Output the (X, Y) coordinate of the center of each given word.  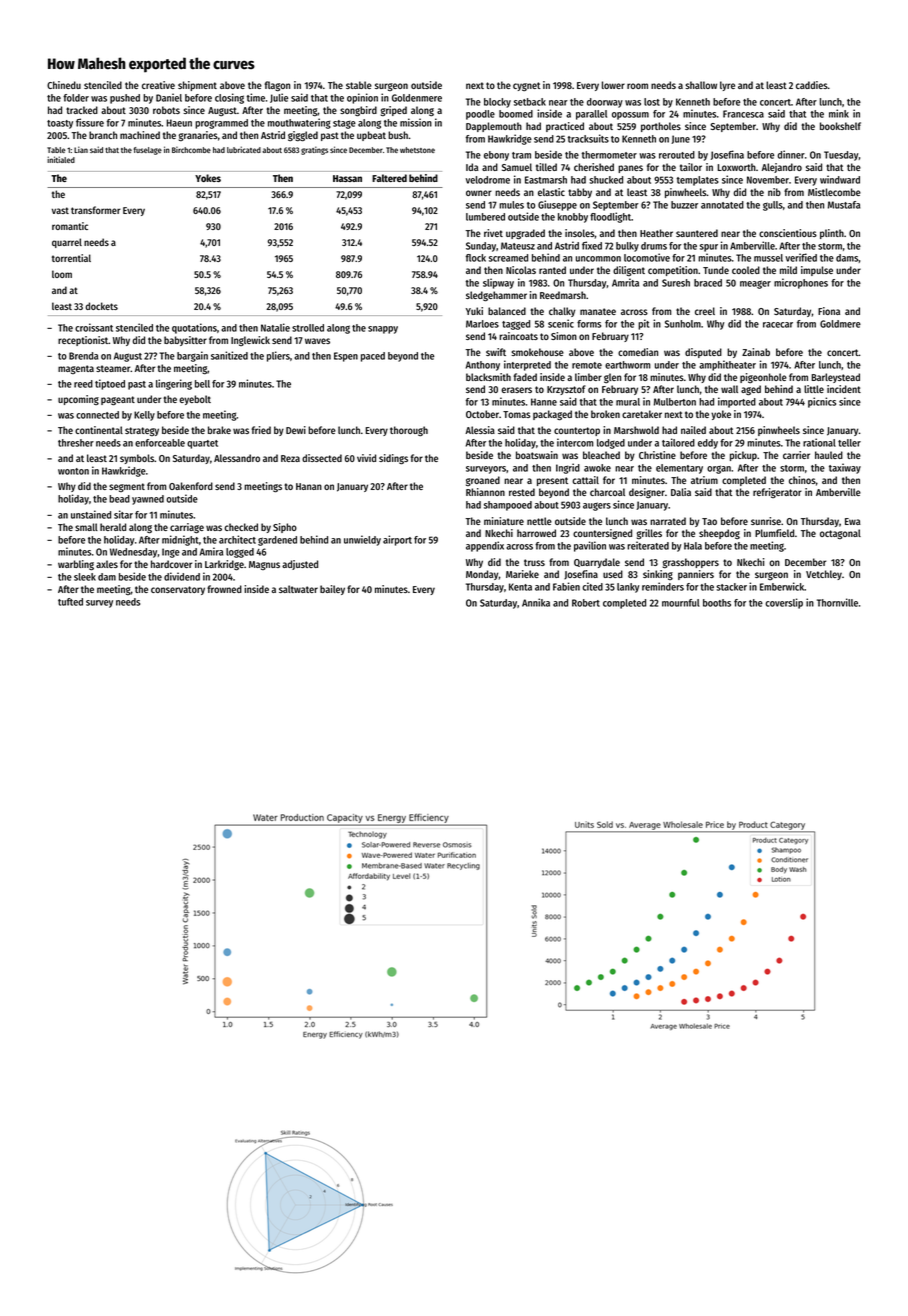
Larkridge (224, 565)
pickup (743, 456)
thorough (409, 431)
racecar (778, 325)
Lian (81, 149)
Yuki (474, 311)
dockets (101, 306)
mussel (768, 258)
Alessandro (237, 458)
